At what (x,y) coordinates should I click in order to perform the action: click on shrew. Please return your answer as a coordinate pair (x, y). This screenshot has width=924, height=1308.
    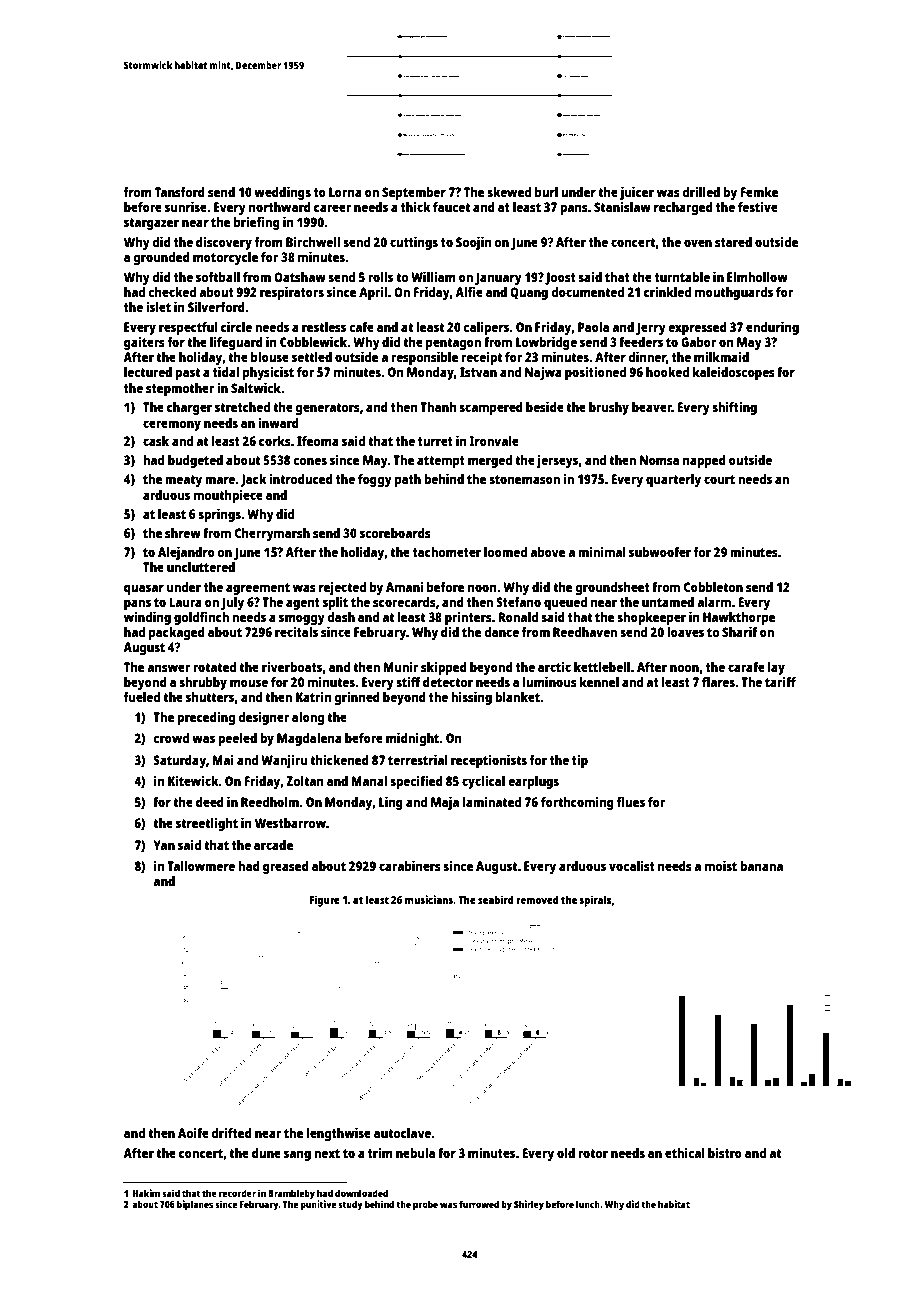
    Looking at the image, I should click on (183, 533).
